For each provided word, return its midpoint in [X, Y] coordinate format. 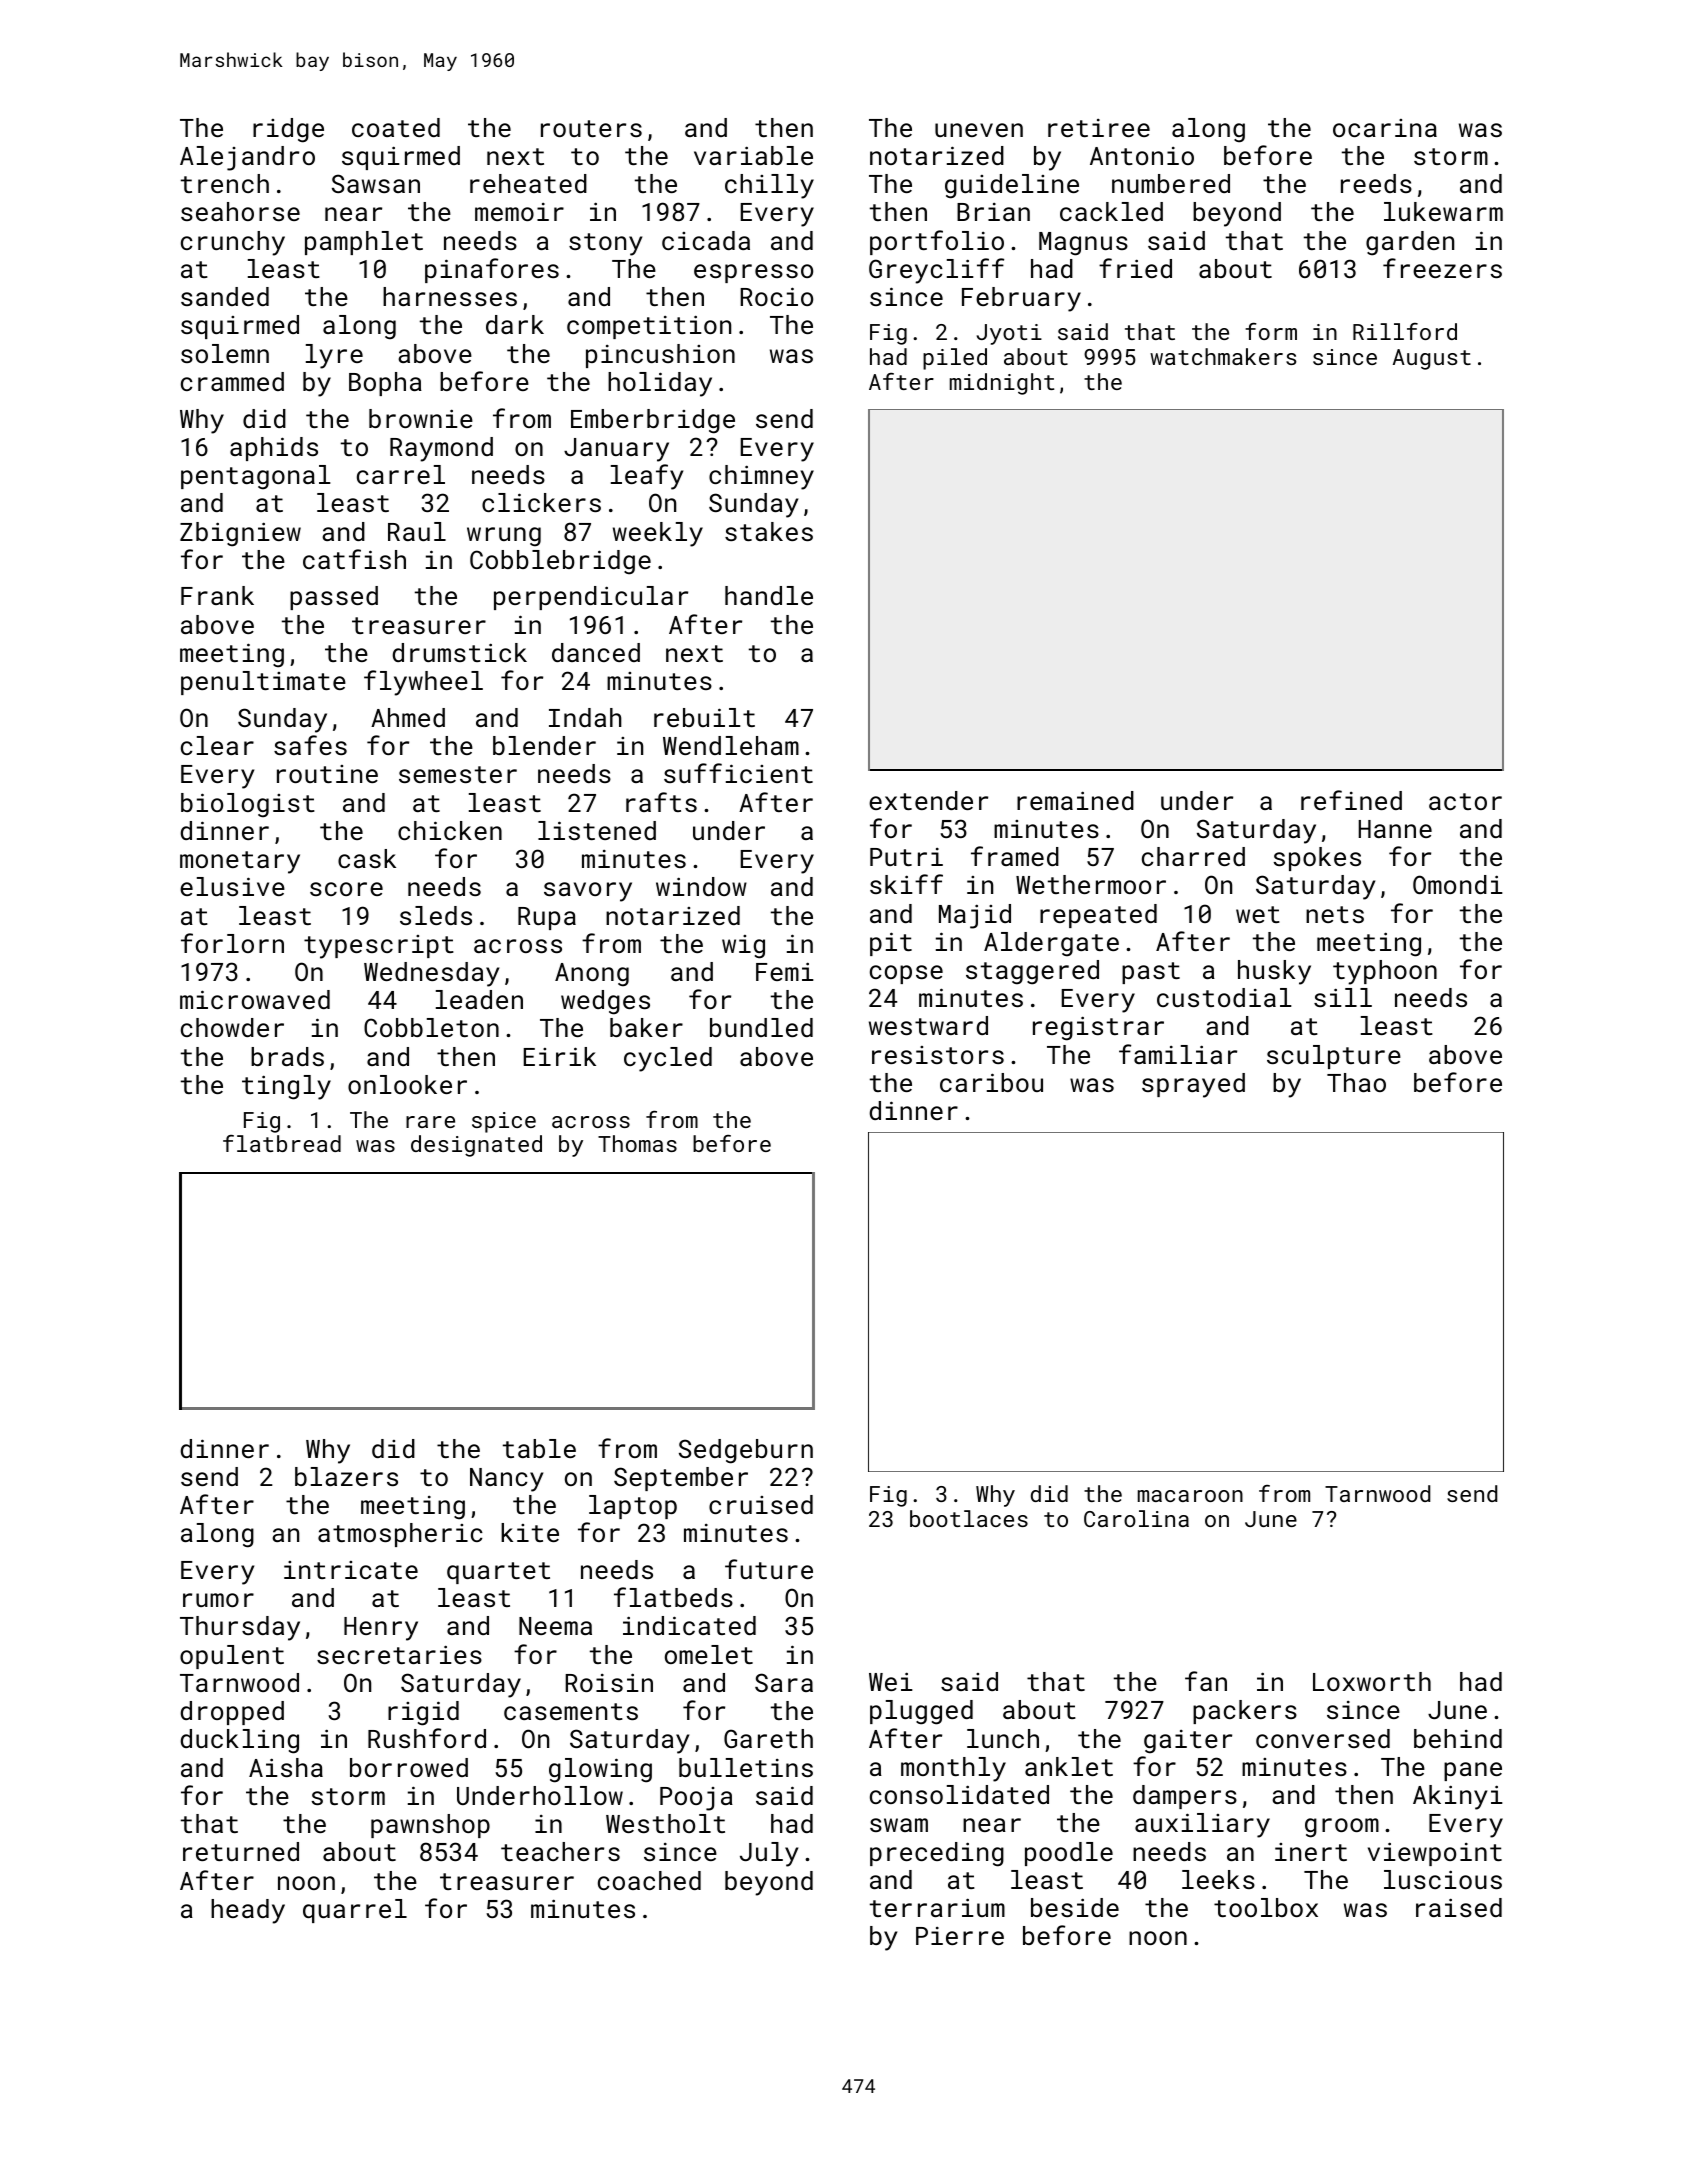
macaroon [1190, 1496]
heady [248, 1911]
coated [396, 127]
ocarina [1385, 128]
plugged [921, 1712]
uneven [979, 130]
